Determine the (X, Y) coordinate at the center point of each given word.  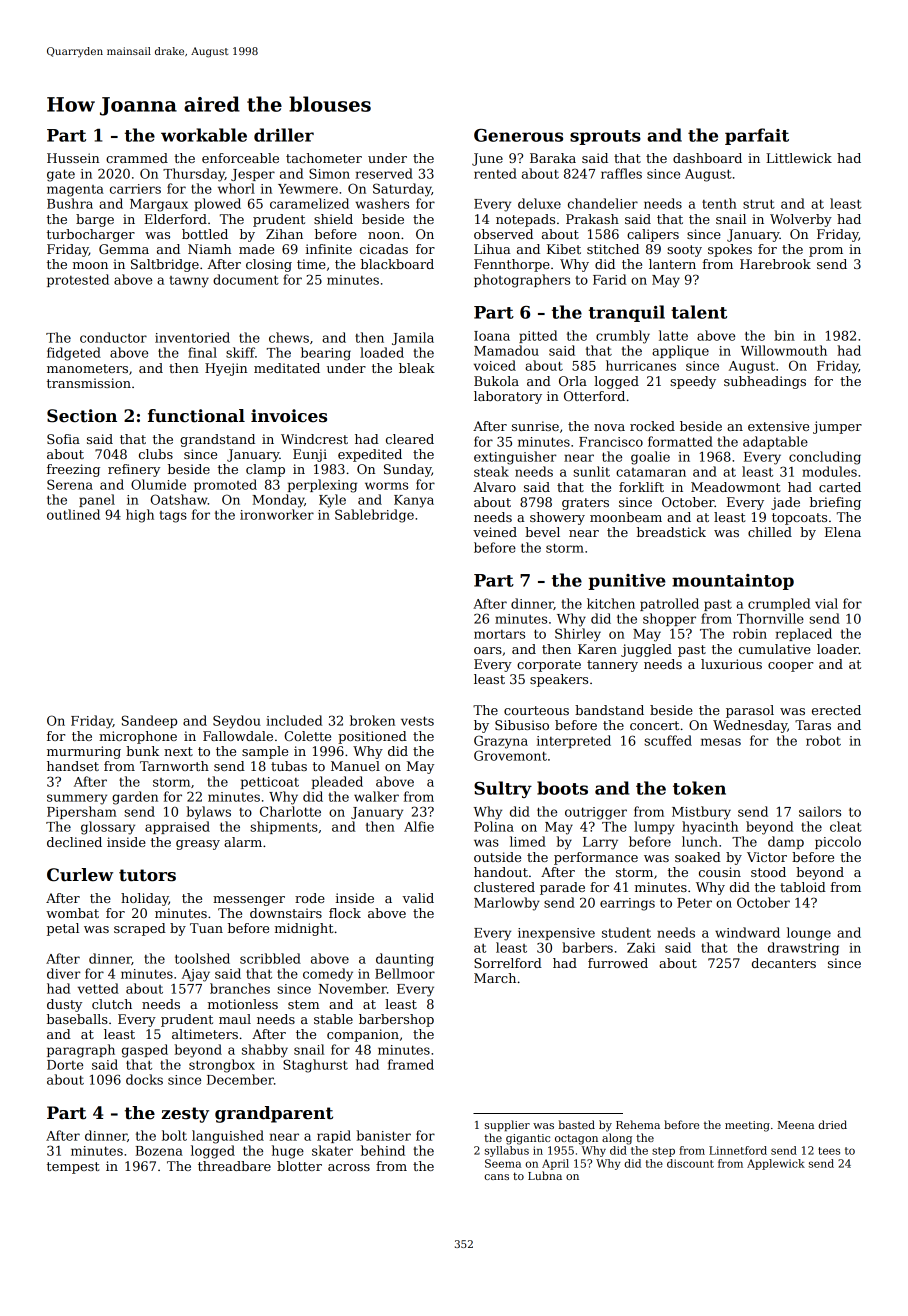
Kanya (414, 501)
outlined (73, 514)
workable (204, 135)
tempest (73, 1168)
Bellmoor (405, 973)
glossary (108, 828)
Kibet (564, 249)
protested (78, 280)
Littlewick (799, 158)
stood (768, 872)
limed (528, 841)
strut (759, 204)
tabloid (803, 887)
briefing (835, 503)
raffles (621, 173)
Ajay (196, 975)
